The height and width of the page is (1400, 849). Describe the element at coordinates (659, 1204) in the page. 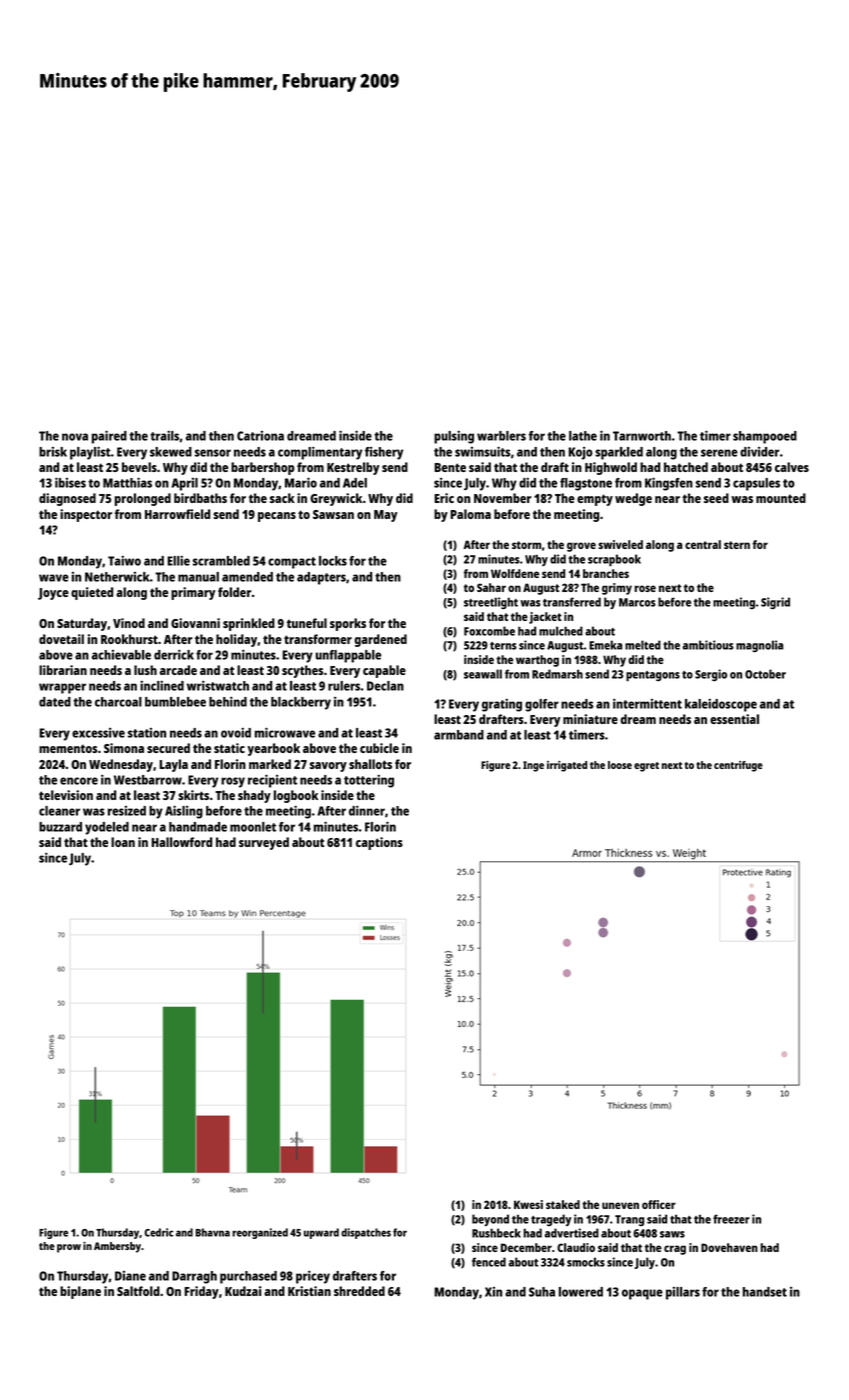

I see `officer` at that location.
